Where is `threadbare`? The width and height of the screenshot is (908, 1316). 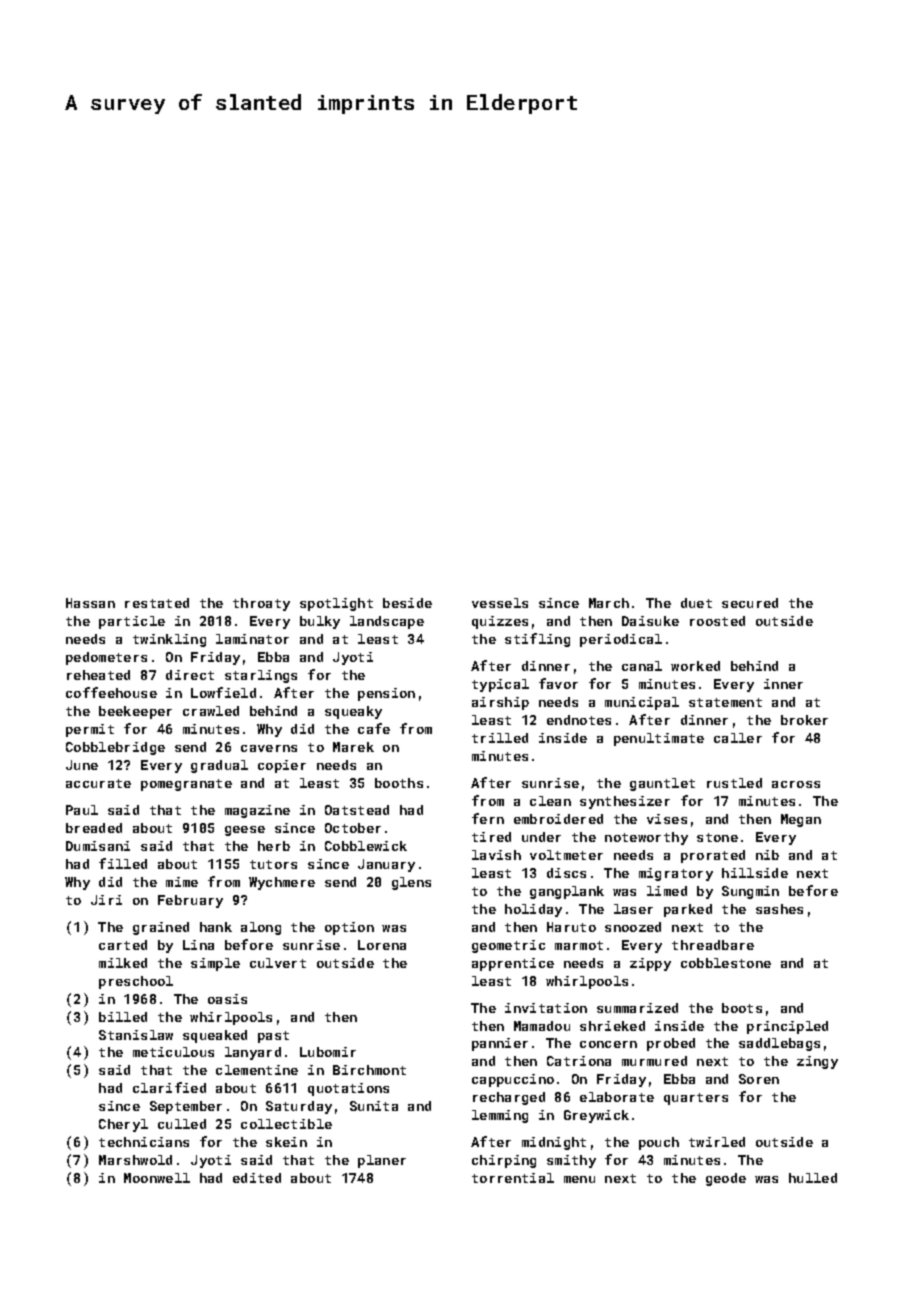
threadbare is located at coordinates (713, 945).
